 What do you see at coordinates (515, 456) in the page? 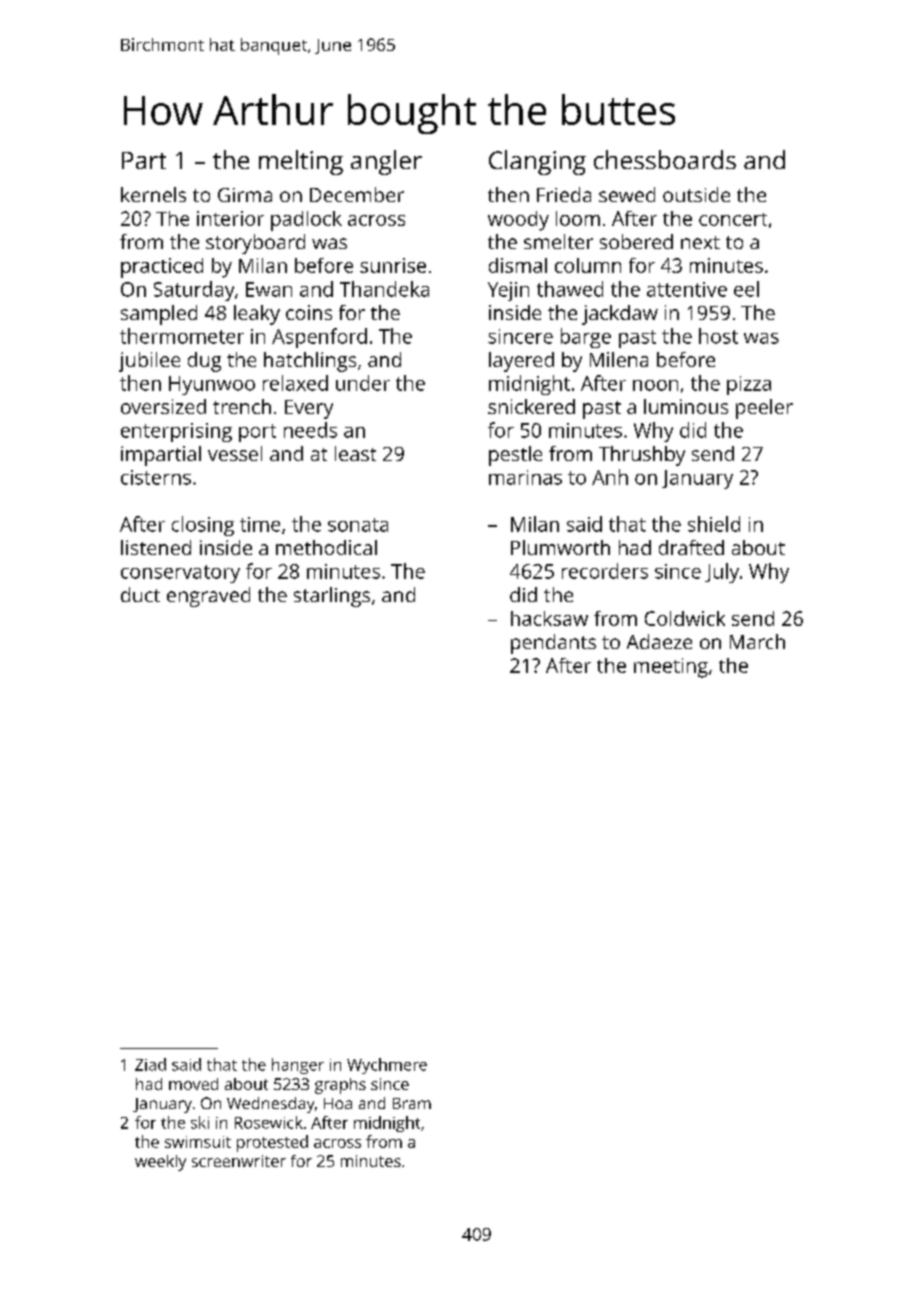
I see `pestle` at bounding box center [515, 456].
